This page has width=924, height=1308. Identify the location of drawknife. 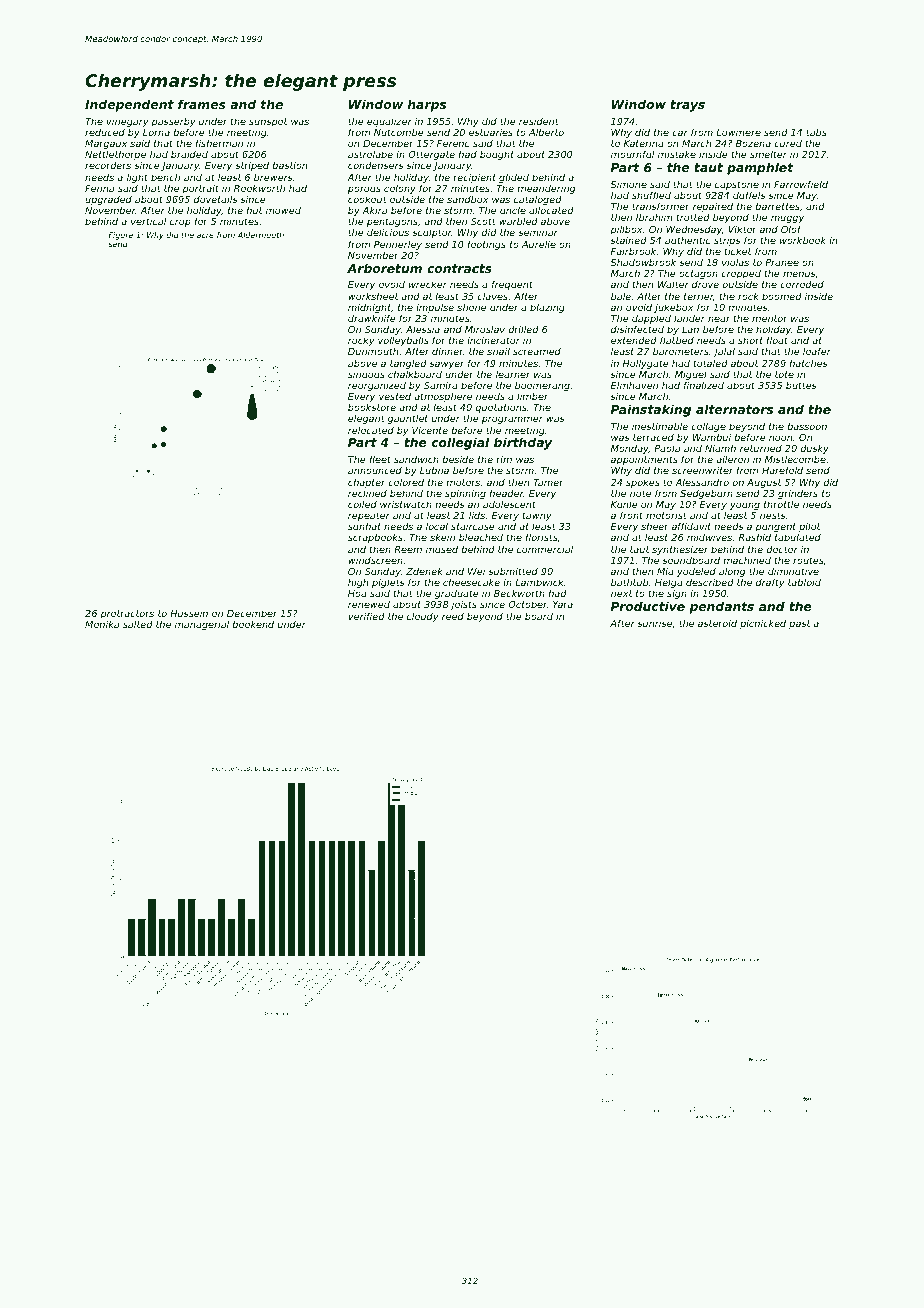
(372, 318).
